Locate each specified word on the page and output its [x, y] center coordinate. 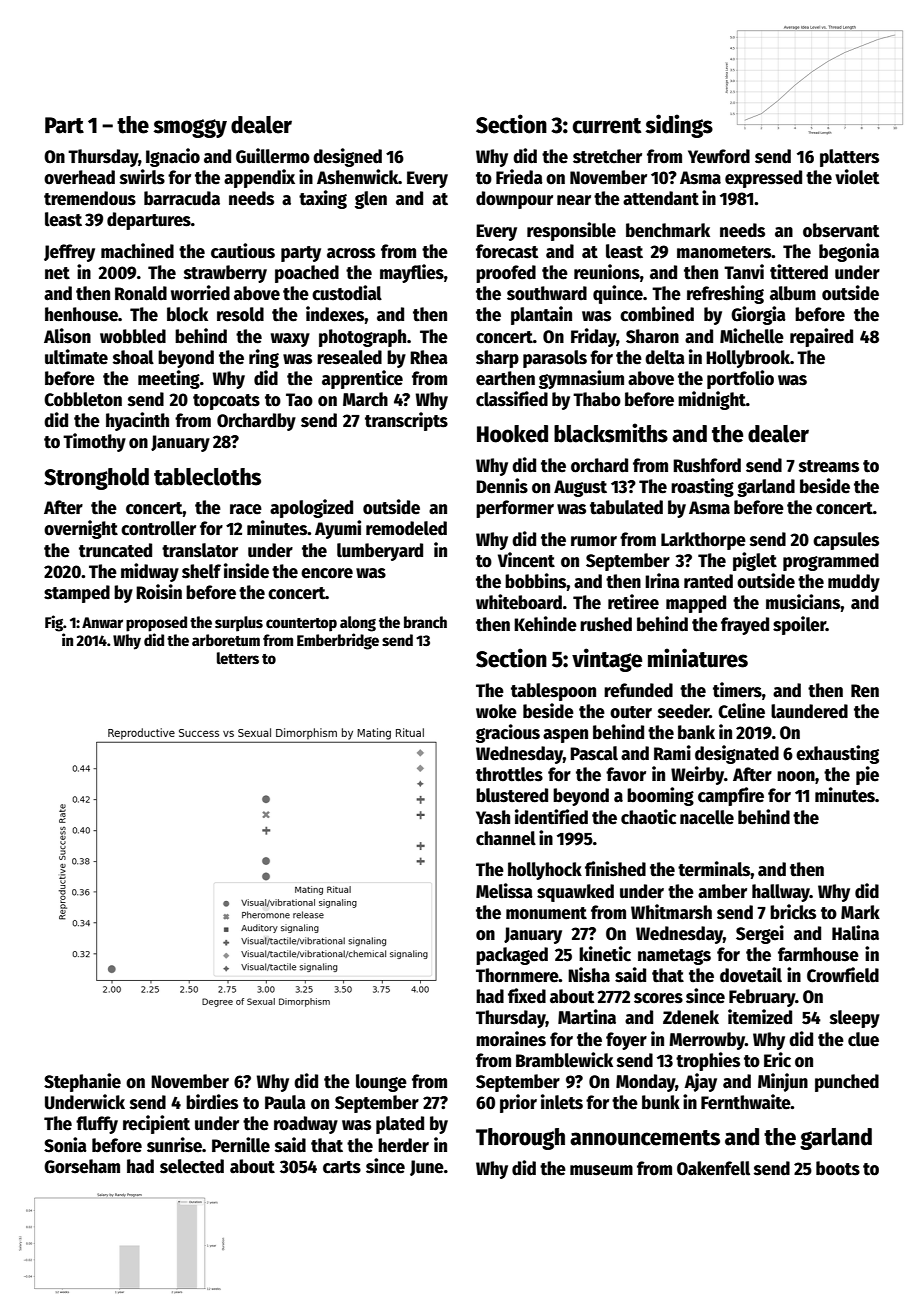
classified [512, 399]
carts [342, 1167]
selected [192, 1166]
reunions [607, 272]
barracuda [182, 198]
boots [838, 1168]
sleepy [855, 1019]
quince [618, 294]
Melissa [504, 891]
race [246, 509]
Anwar [102, 622]
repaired [821, 337]
